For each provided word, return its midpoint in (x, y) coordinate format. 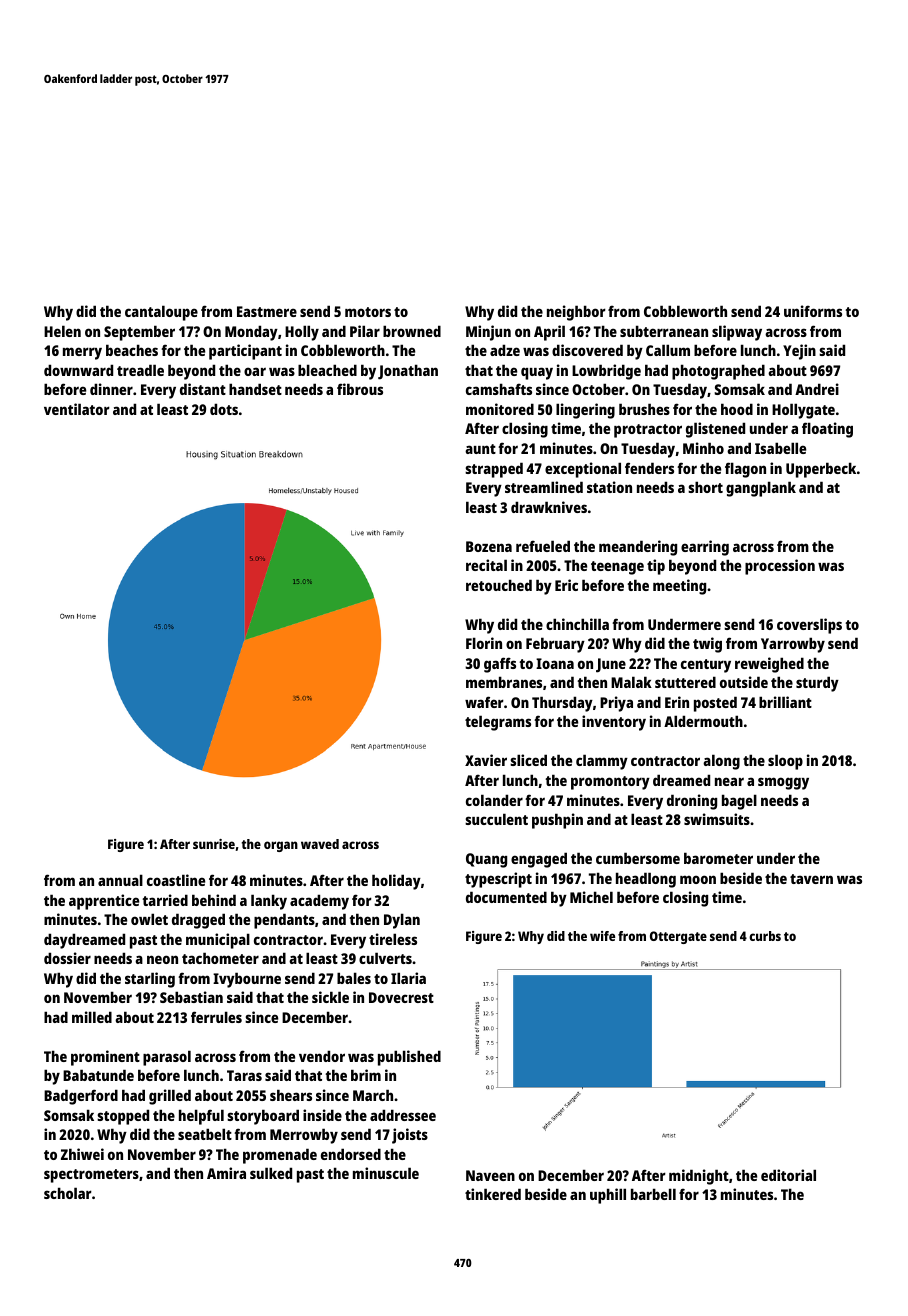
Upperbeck (821, 470)
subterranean (664, 331)
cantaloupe (161, 313)
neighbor (576, 313)
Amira (226, 1173)
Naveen (490, 1175)
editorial (788, 1175)
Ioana (555, 663)
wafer (484, 702)
